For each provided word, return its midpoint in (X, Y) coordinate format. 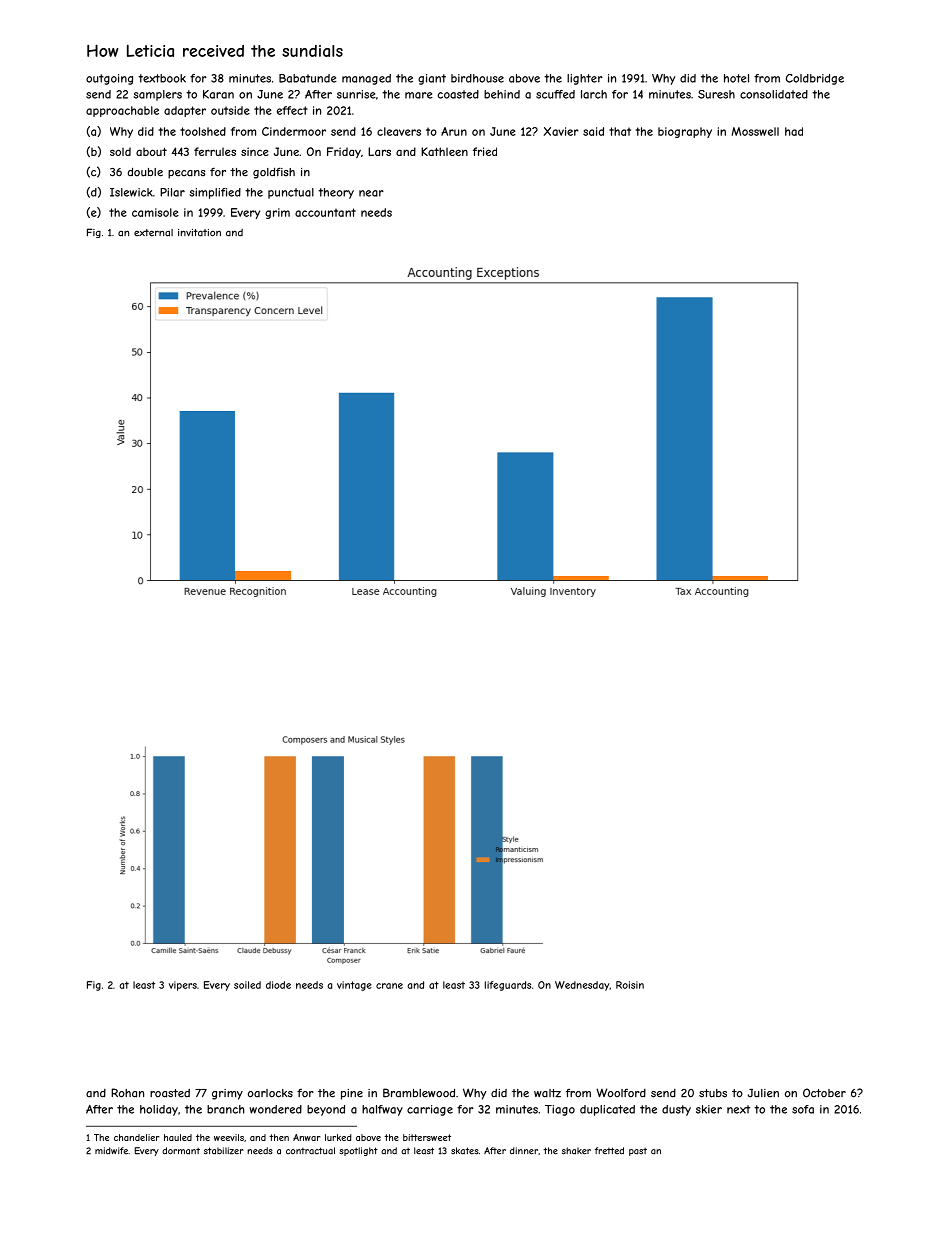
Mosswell (755, 131)
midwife (111, 1150)
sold (120, 151)
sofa (803, 1109)
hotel (736, 78)
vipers (183, 986)
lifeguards (508, 986)
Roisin (630, 985)
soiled (247, 985)
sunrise (356, 94)
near (371, 193)
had (794, 131)
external (153, 233)
